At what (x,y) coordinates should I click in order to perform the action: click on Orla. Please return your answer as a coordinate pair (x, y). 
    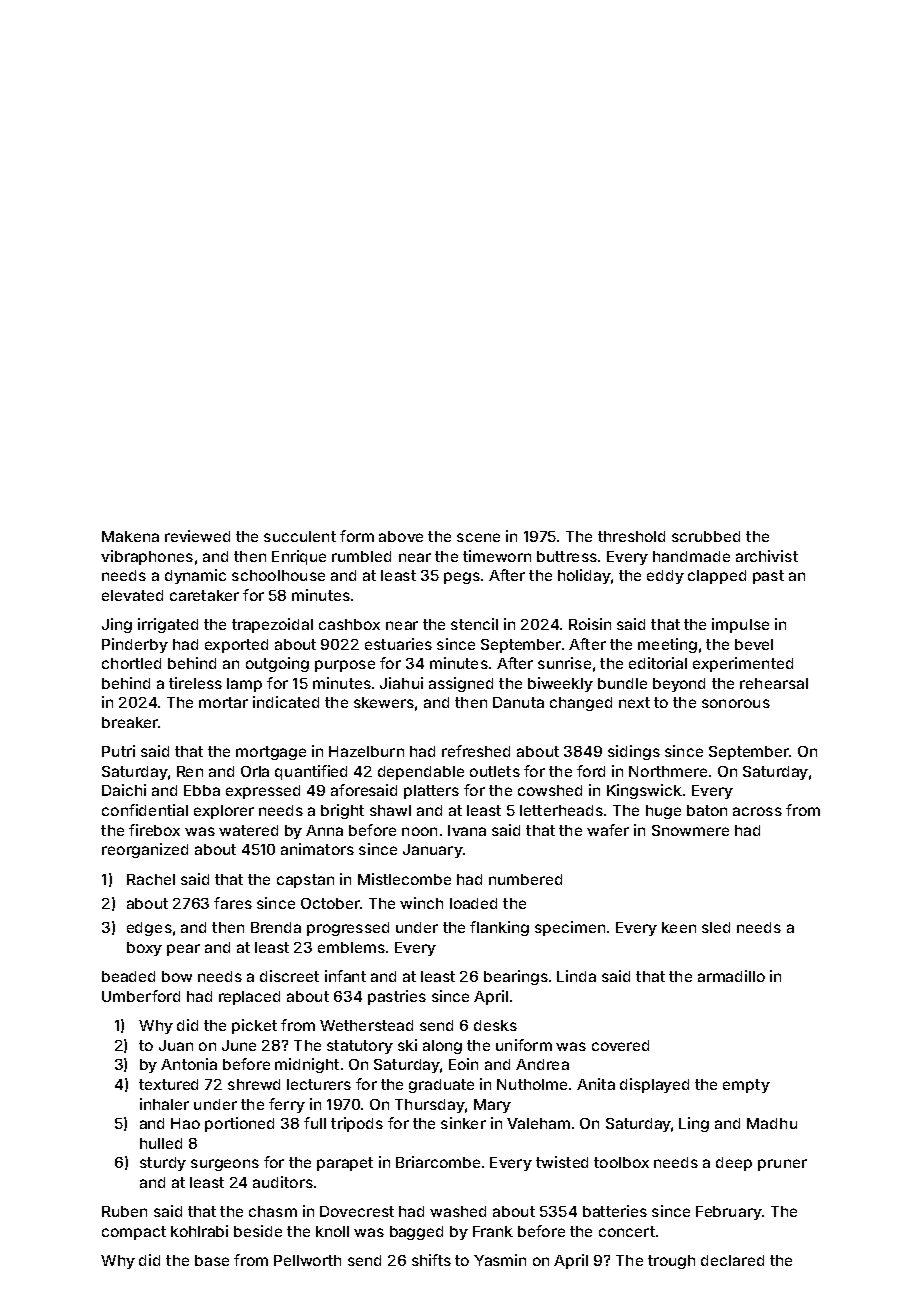
    Looking at the image, I should click on (255, 771).
